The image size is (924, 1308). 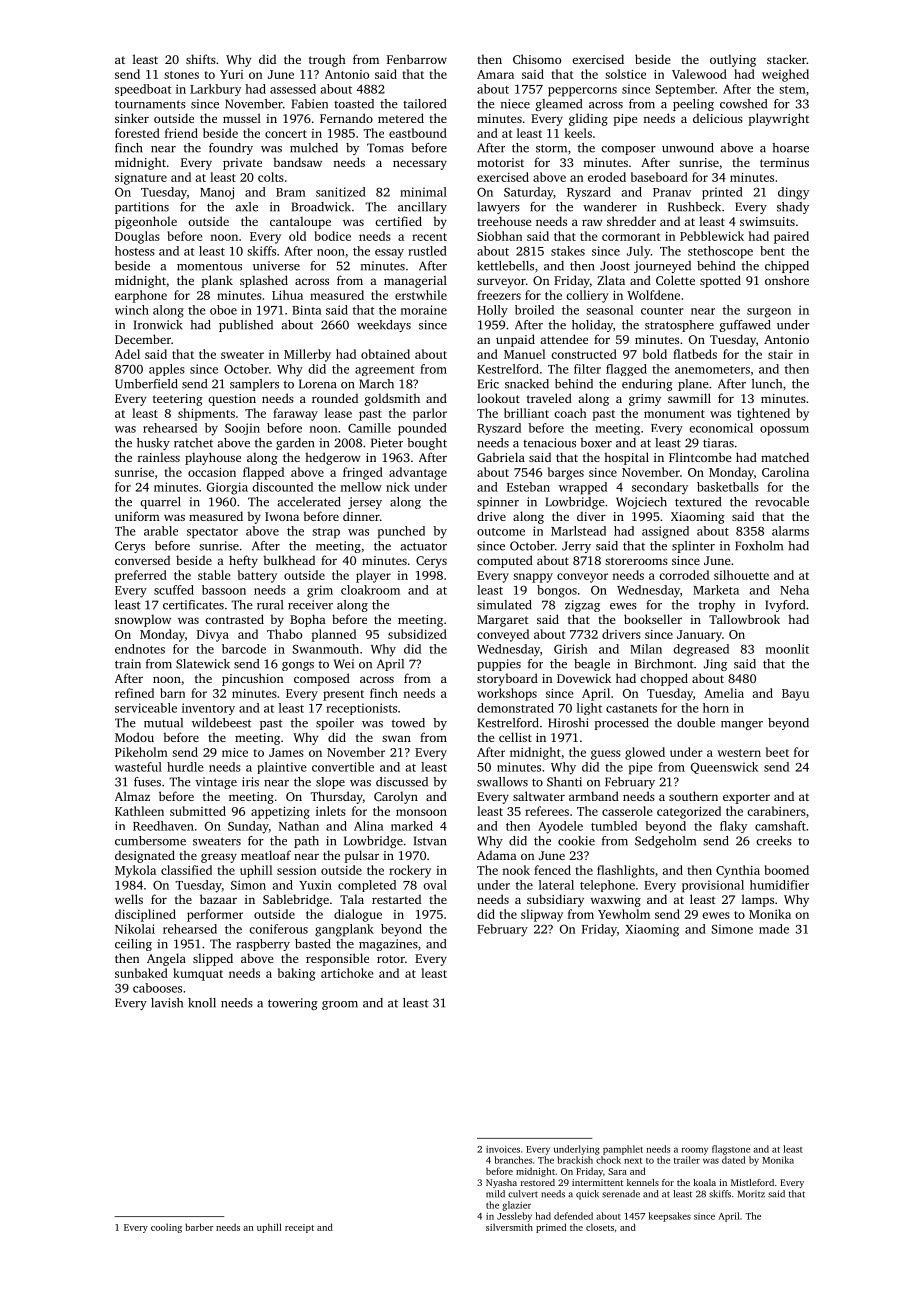 What do you see at coordinates (186, 870) in the screenshot?
I see `classified` at bounding box center [186, 870].
